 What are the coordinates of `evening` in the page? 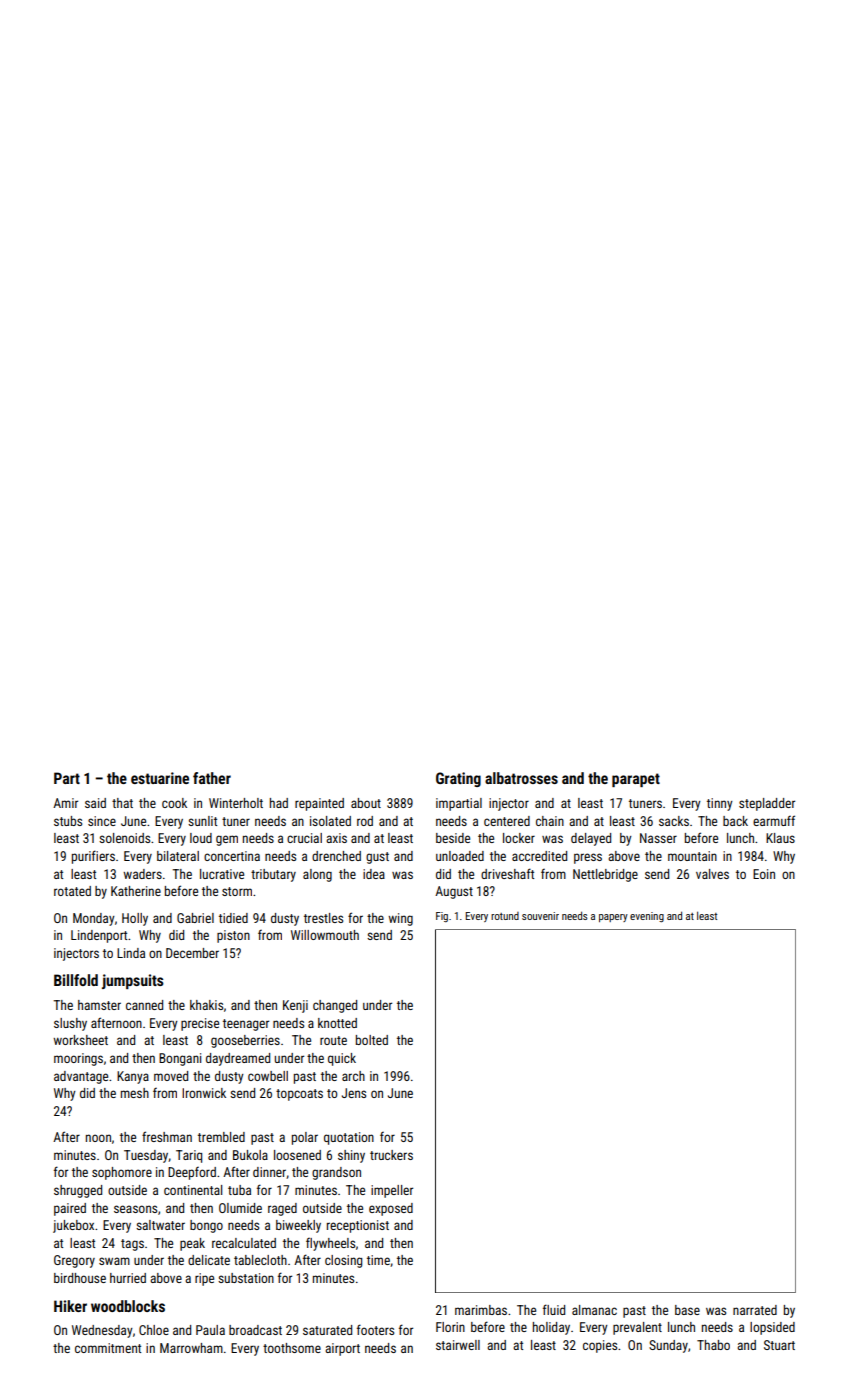 It's located at (647, 917).
